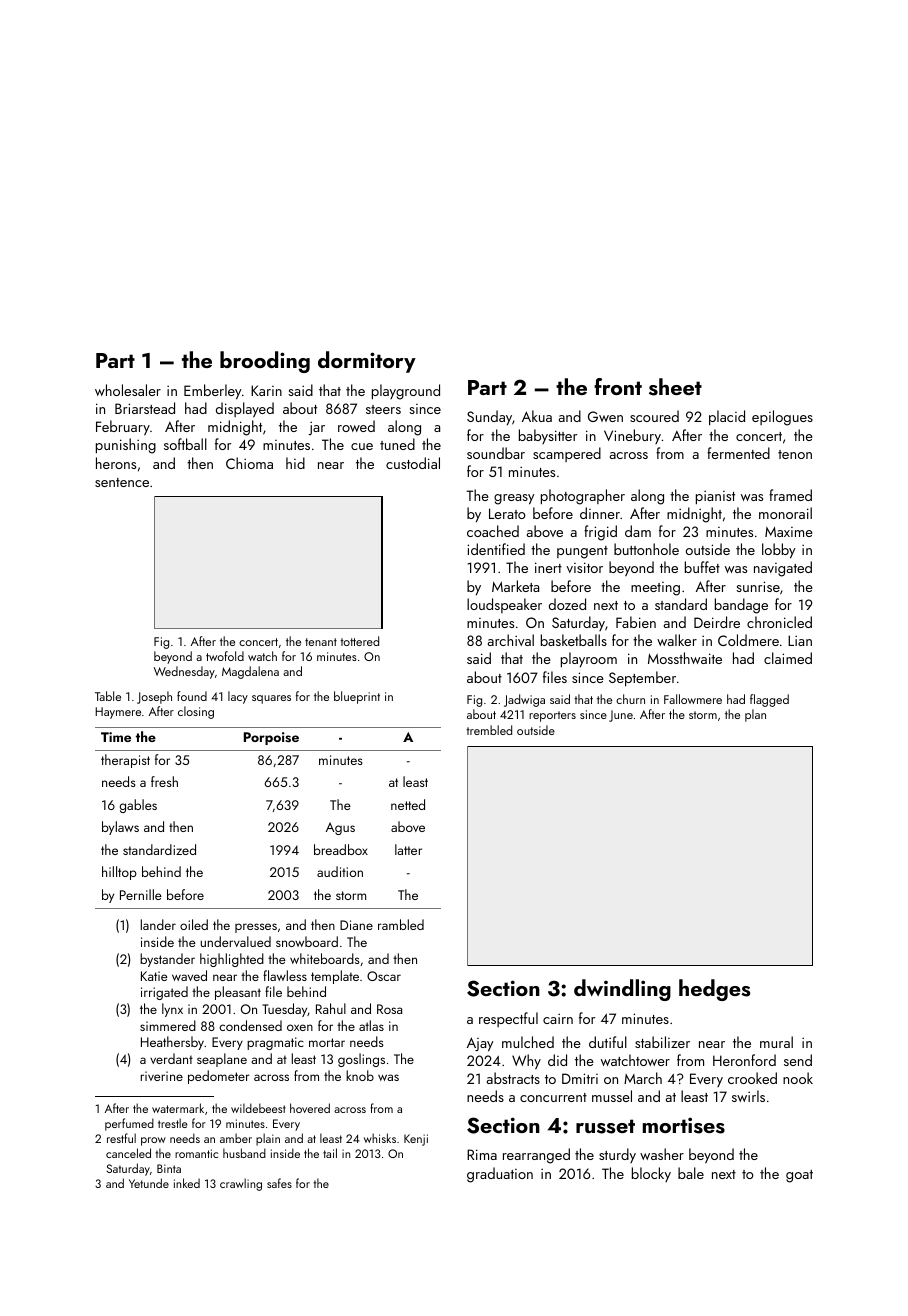  Describe the element at coordinates (149, 1183) in the document. I see `Yetunde` at that location.
